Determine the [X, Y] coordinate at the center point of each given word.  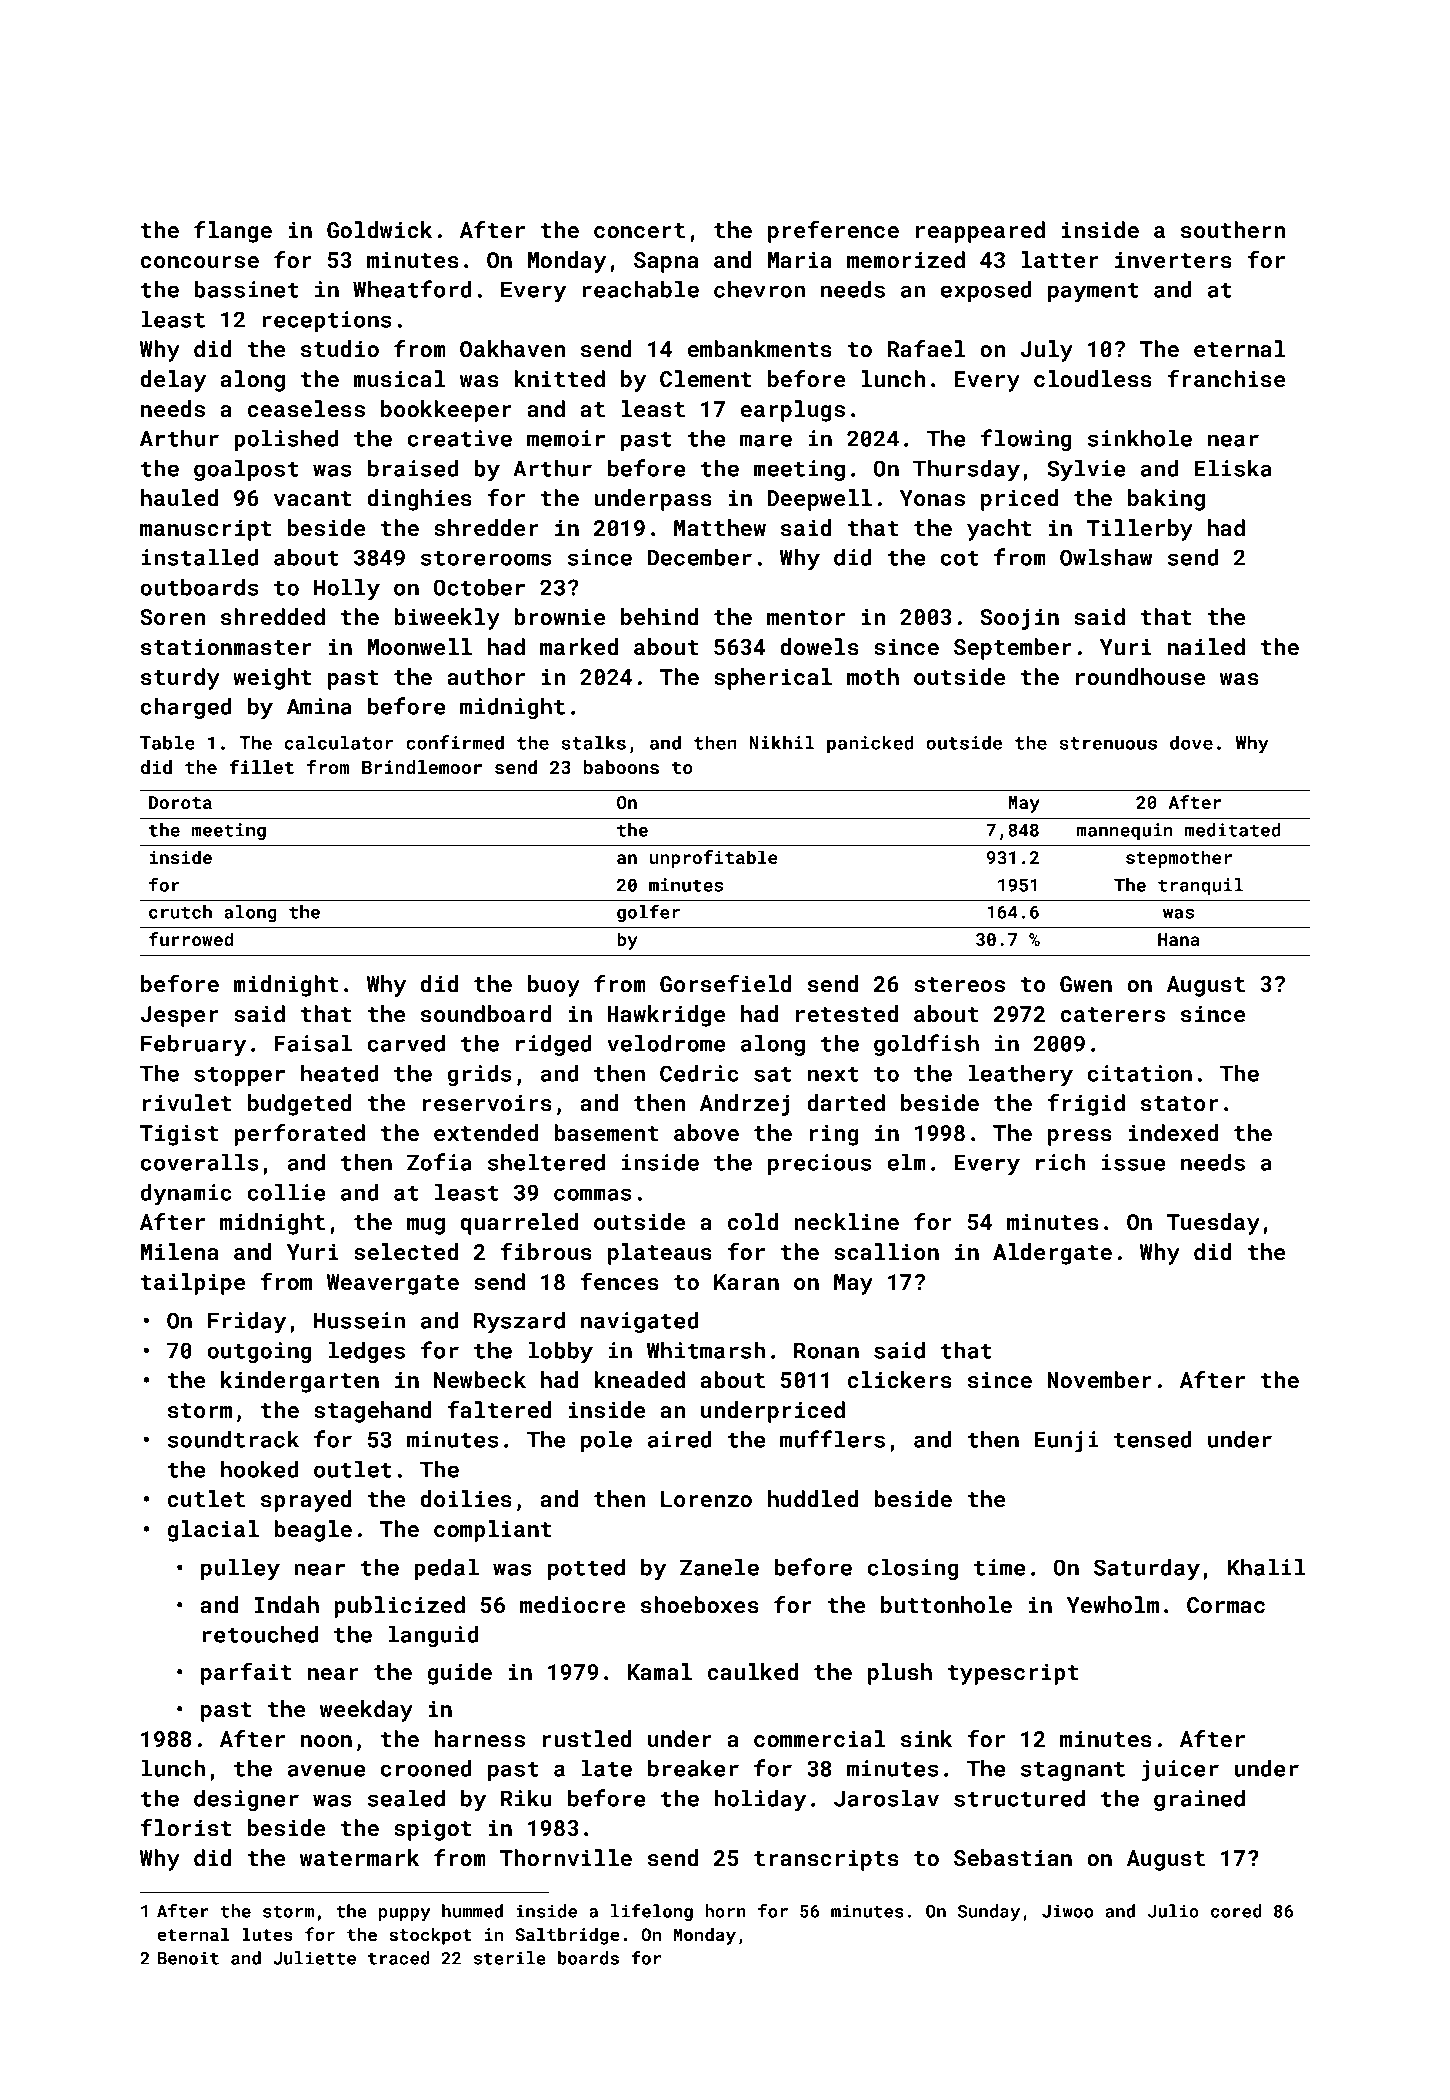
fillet [261, 767]
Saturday [1147, 1569]
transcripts [826, 1860]
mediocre [572, 1604]
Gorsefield [725, 983]
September [1013, 649]
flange [233, 232]
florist [186, 1827]
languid [433, 1636]
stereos [959, 984]
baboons [621, 767]
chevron [759, 289]
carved [406, 1043]
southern [1233, 229]
